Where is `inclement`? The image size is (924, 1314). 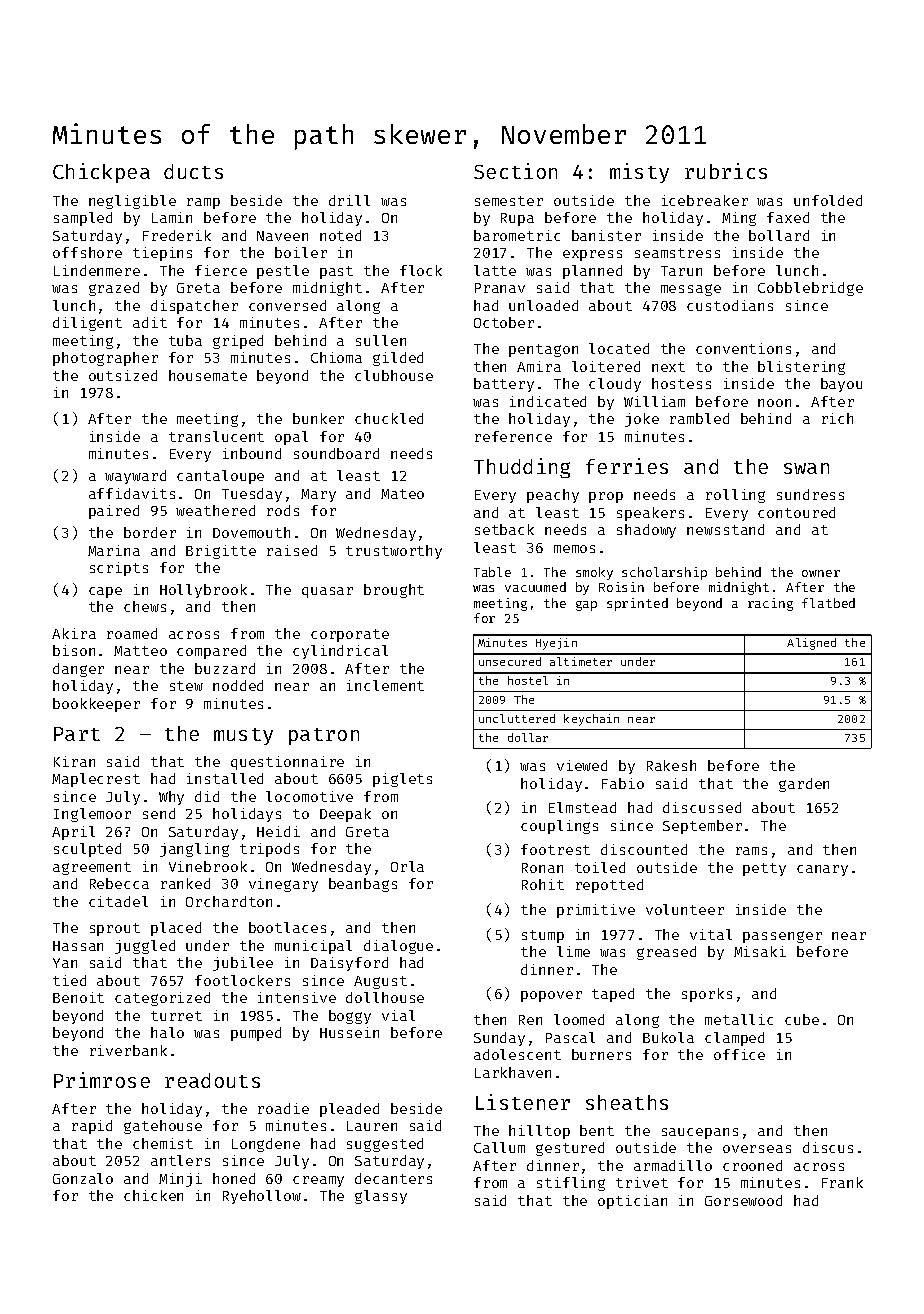 inclement is located at coordinates (385, 685).
